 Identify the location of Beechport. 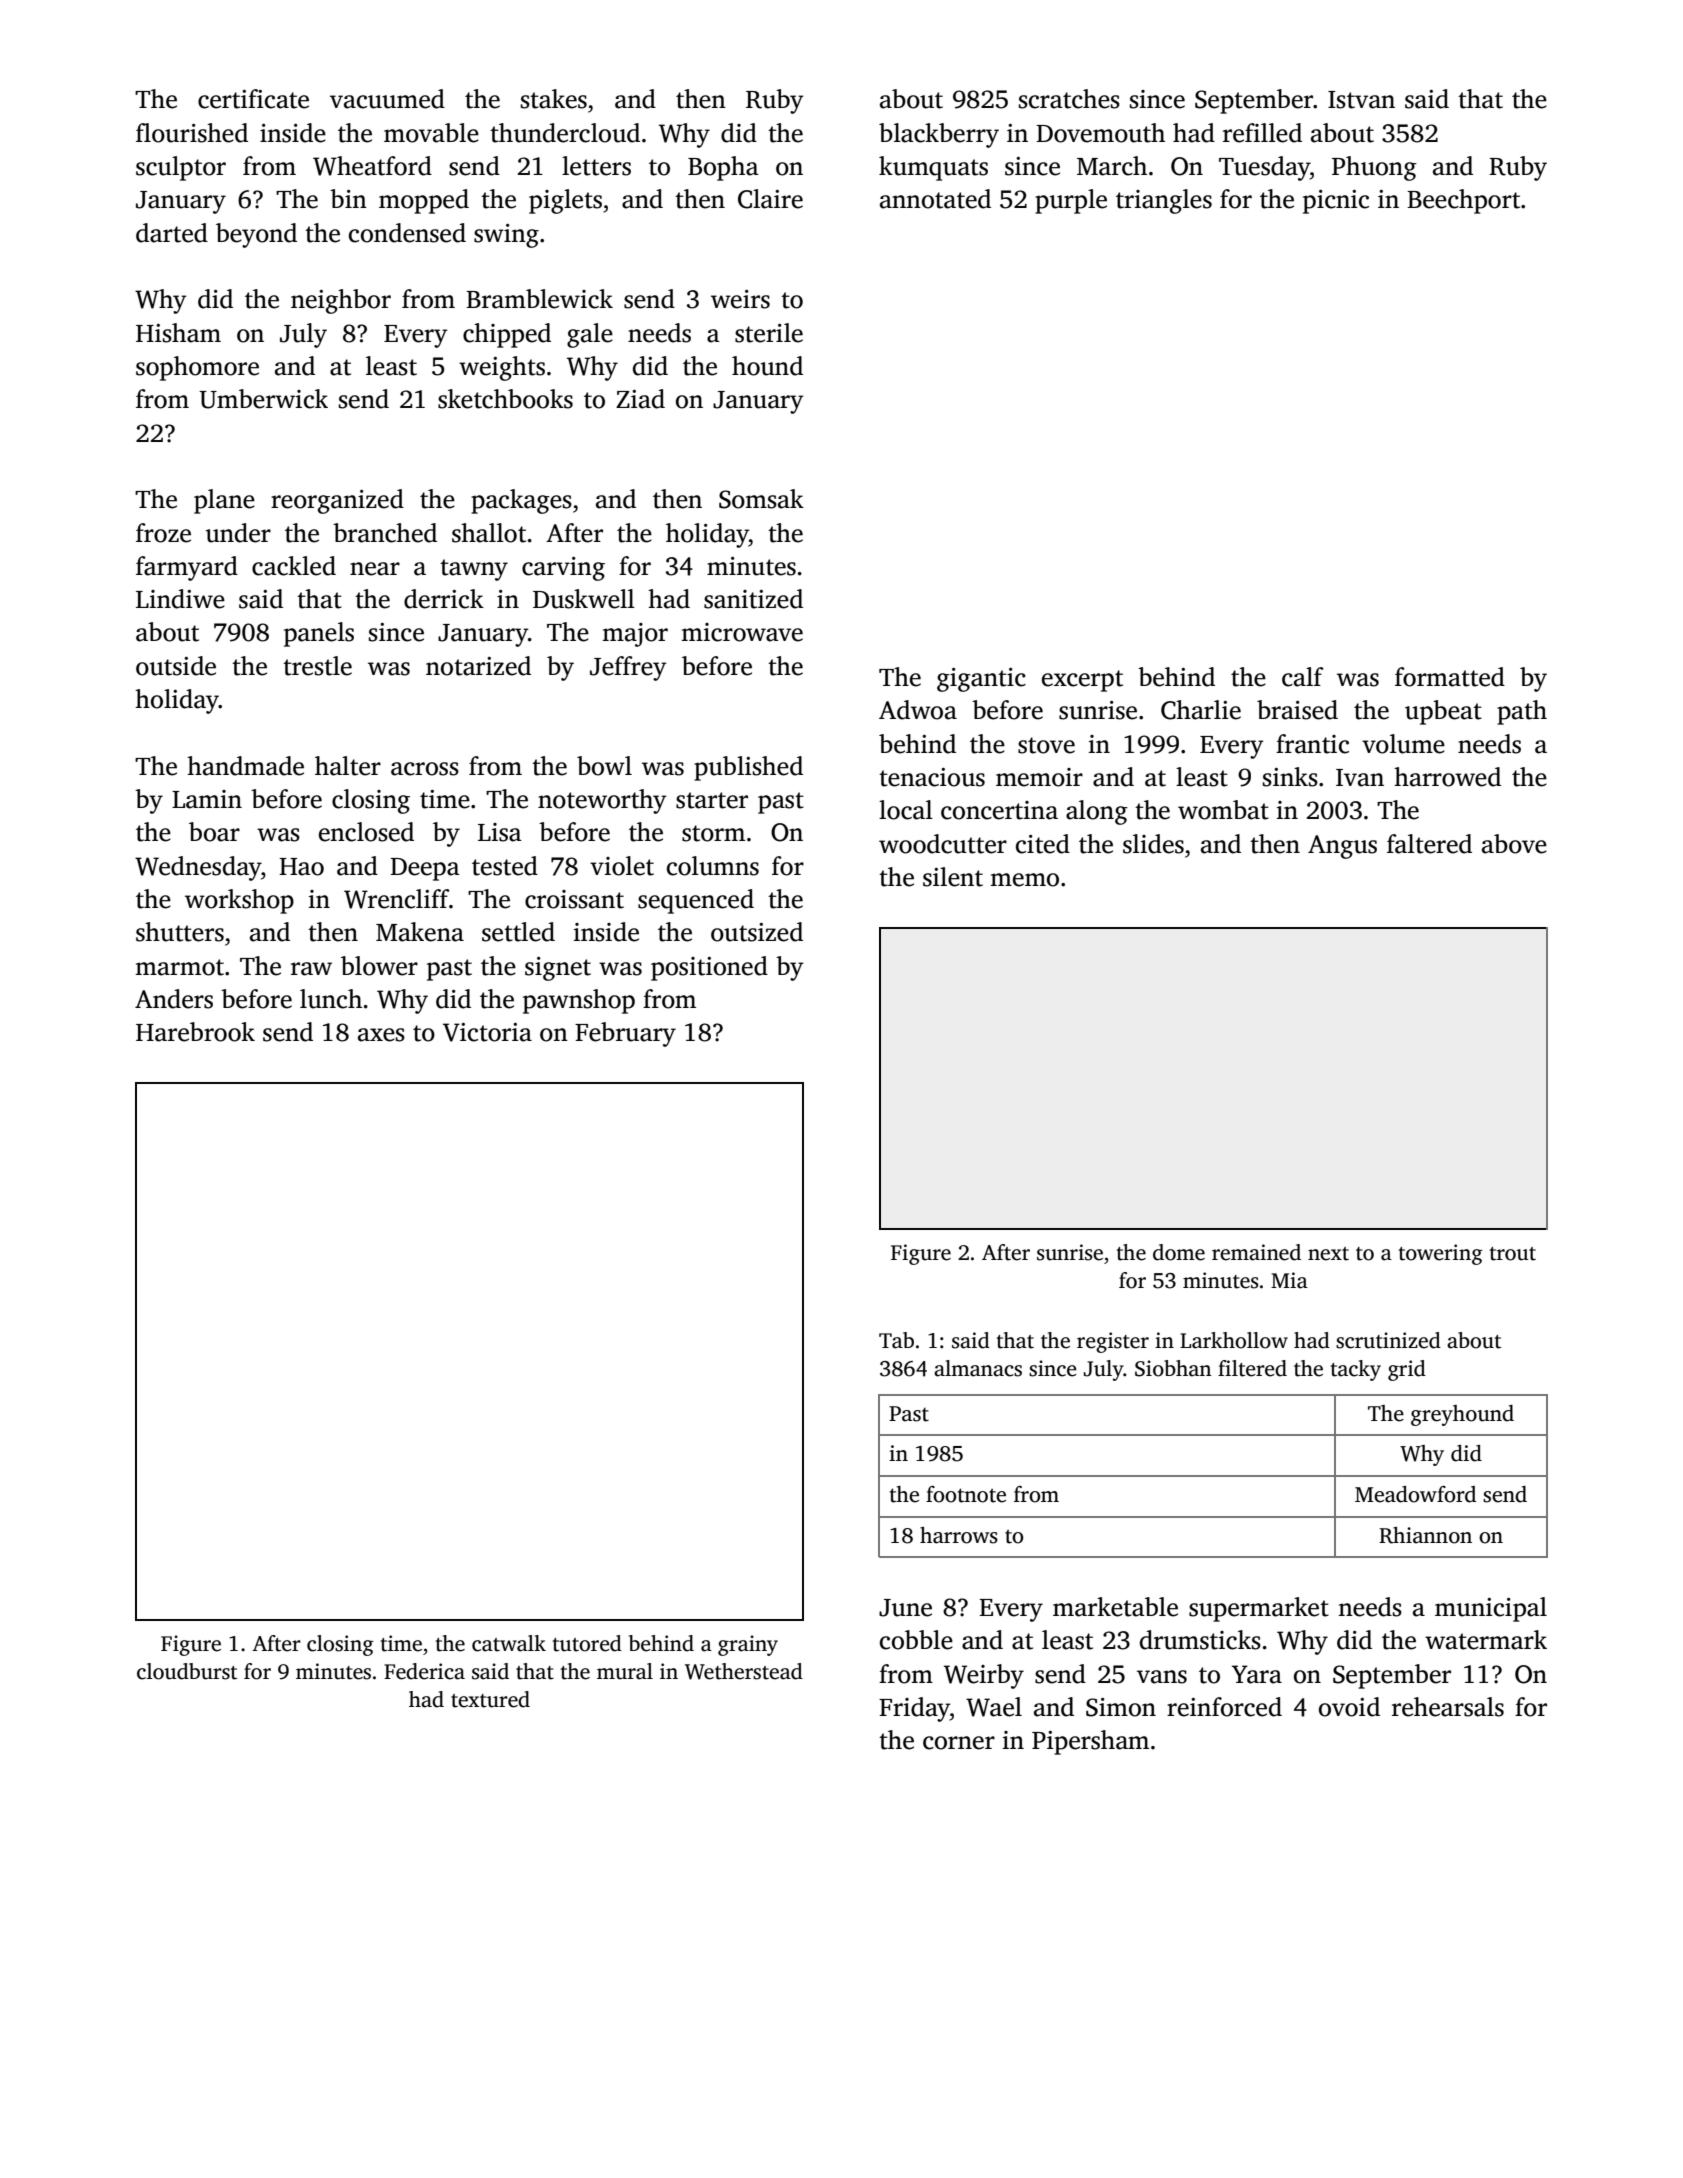
(1463, 201).
